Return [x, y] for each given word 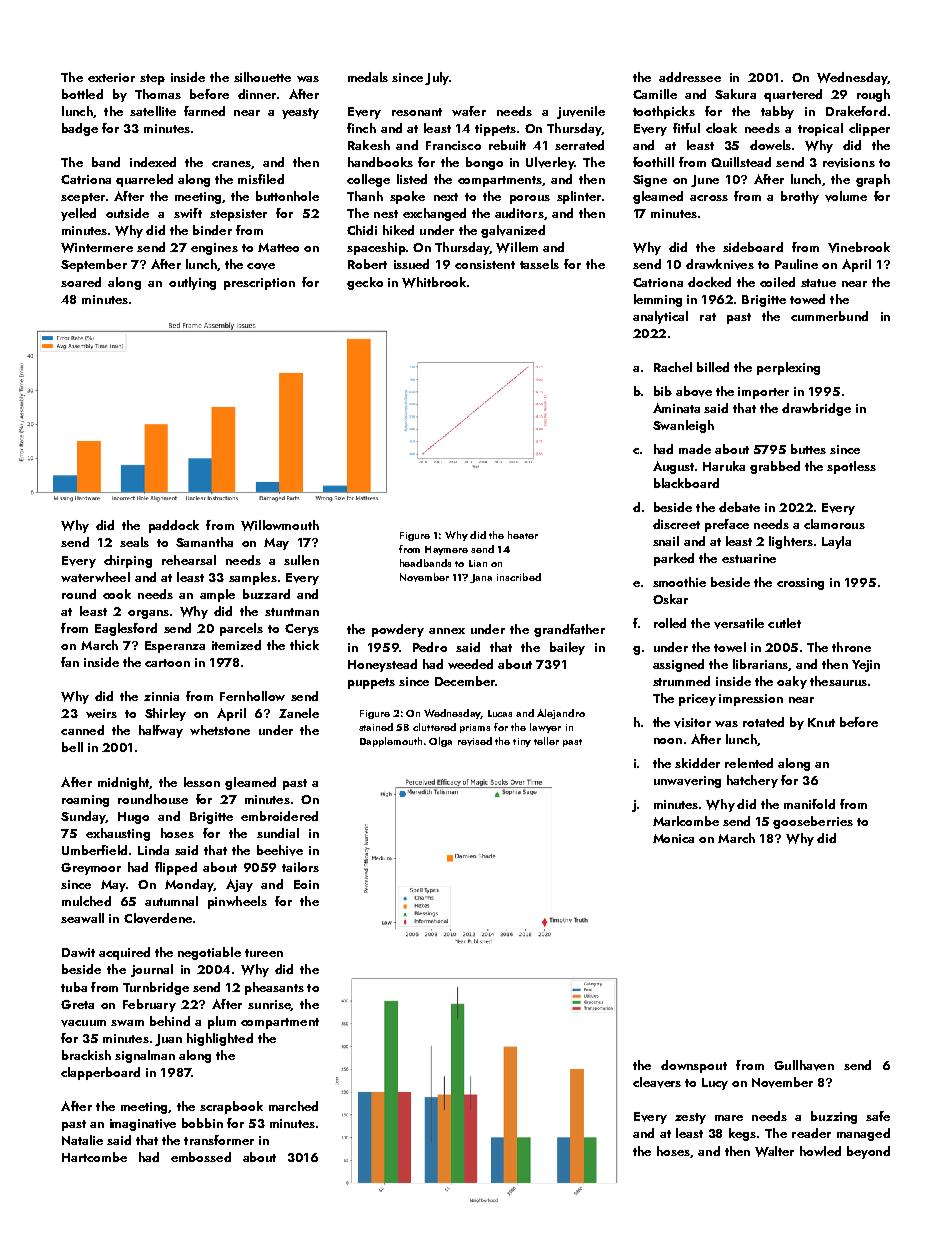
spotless [851, 467]
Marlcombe [686, 821]
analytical [660, 317]
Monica [673, 838]
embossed [201, 1157]
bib [663, 391]
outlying [192, 283]
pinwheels [237, 902]
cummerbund [829, 316]
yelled [78, 214]
